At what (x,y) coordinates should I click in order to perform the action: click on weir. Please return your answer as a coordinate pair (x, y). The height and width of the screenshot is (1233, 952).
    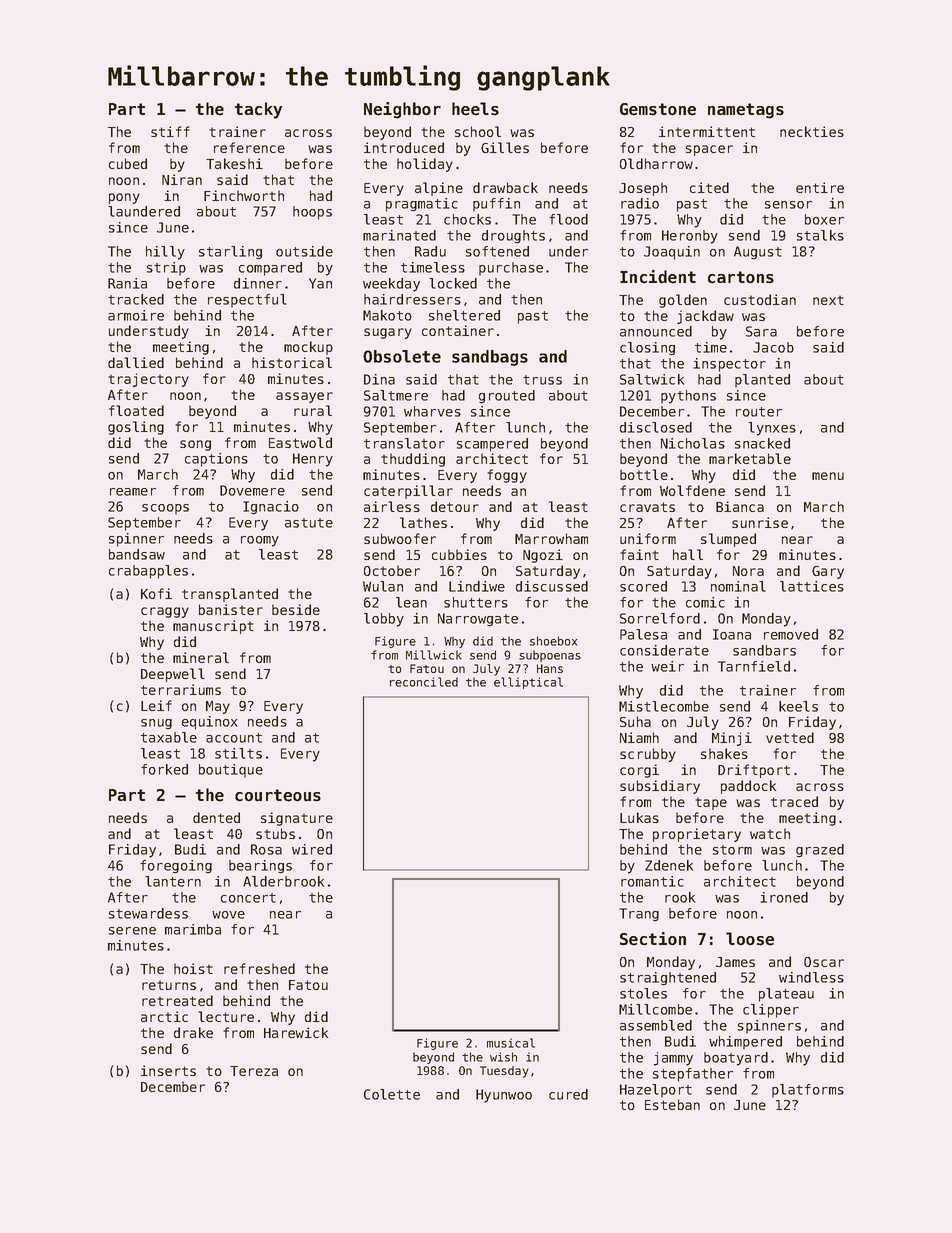
    Looking at the image, I should click on (667, 666).
